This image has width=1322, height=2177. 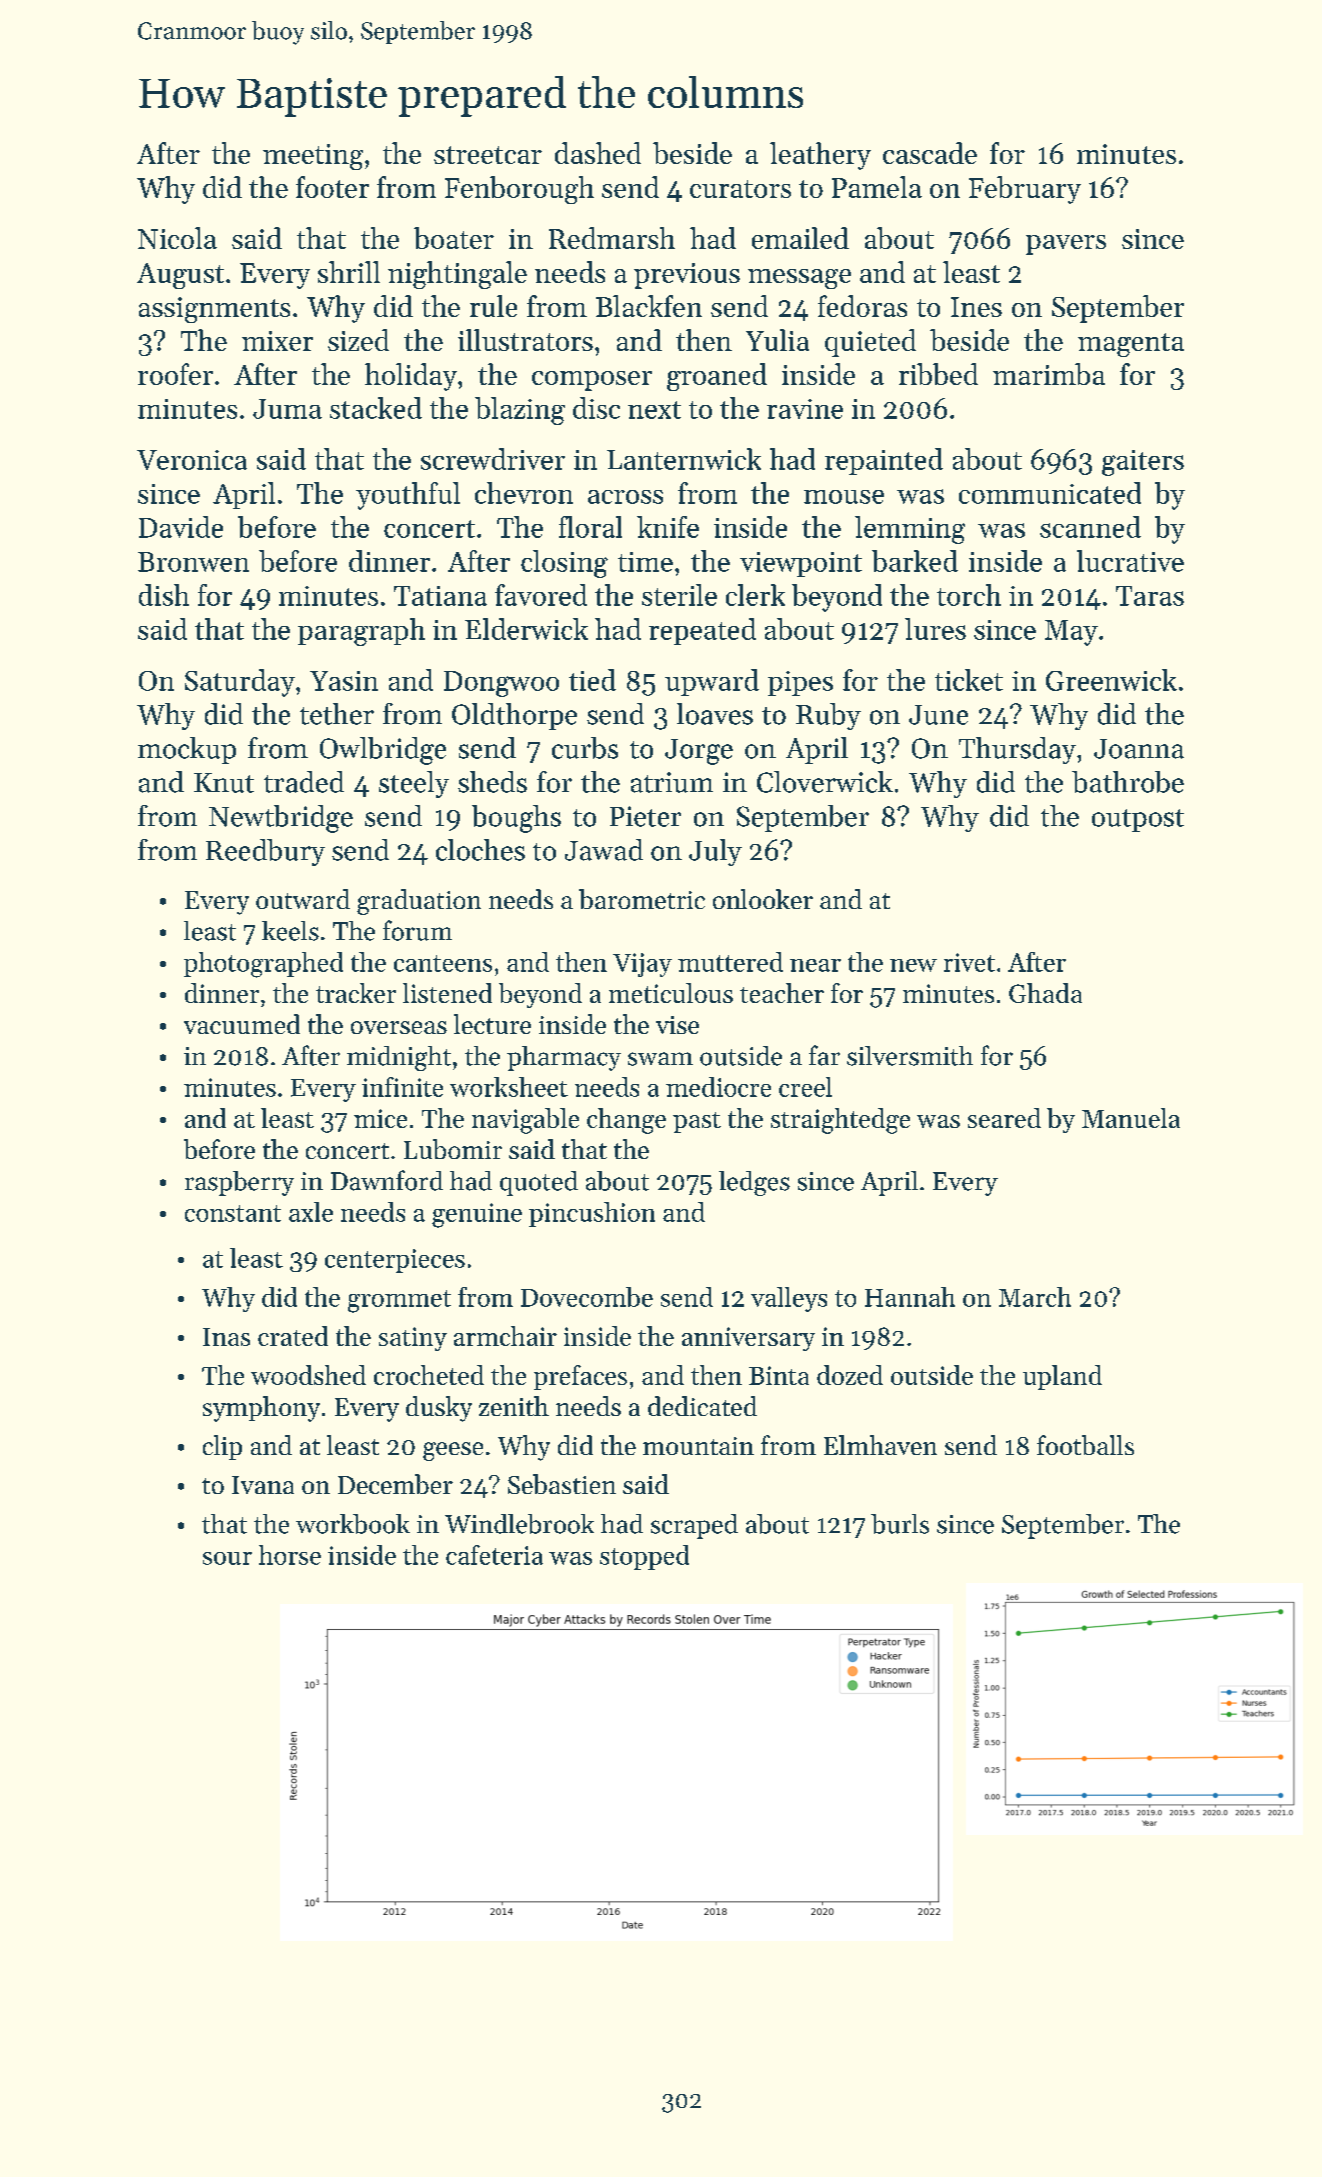 What do you see at coordinates (525, 1121) in the image?
I see `navigable` at bounding box center [525, 1121].
